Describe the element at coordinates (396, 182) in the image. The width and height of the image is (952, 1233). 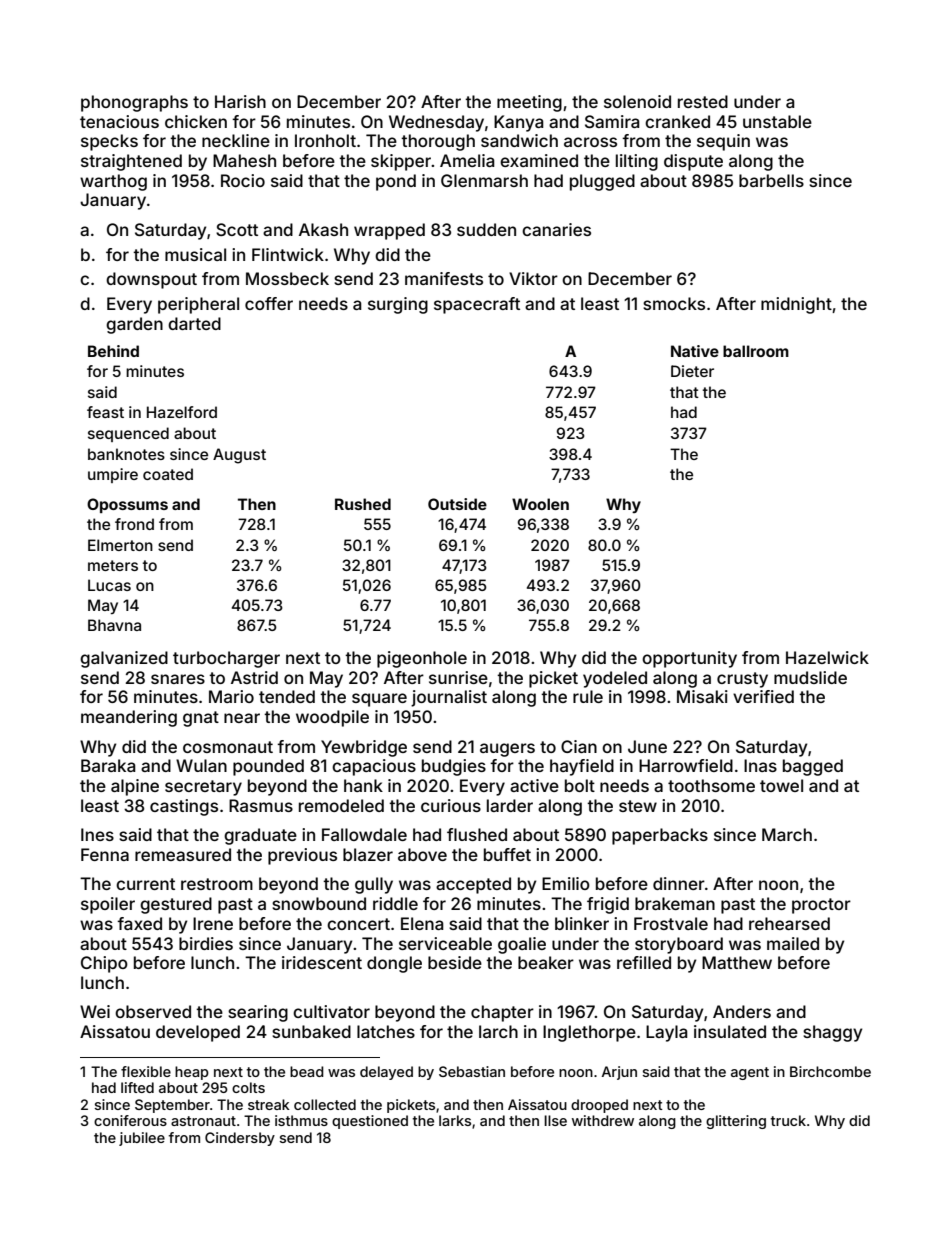
I see `pond` at that location.
